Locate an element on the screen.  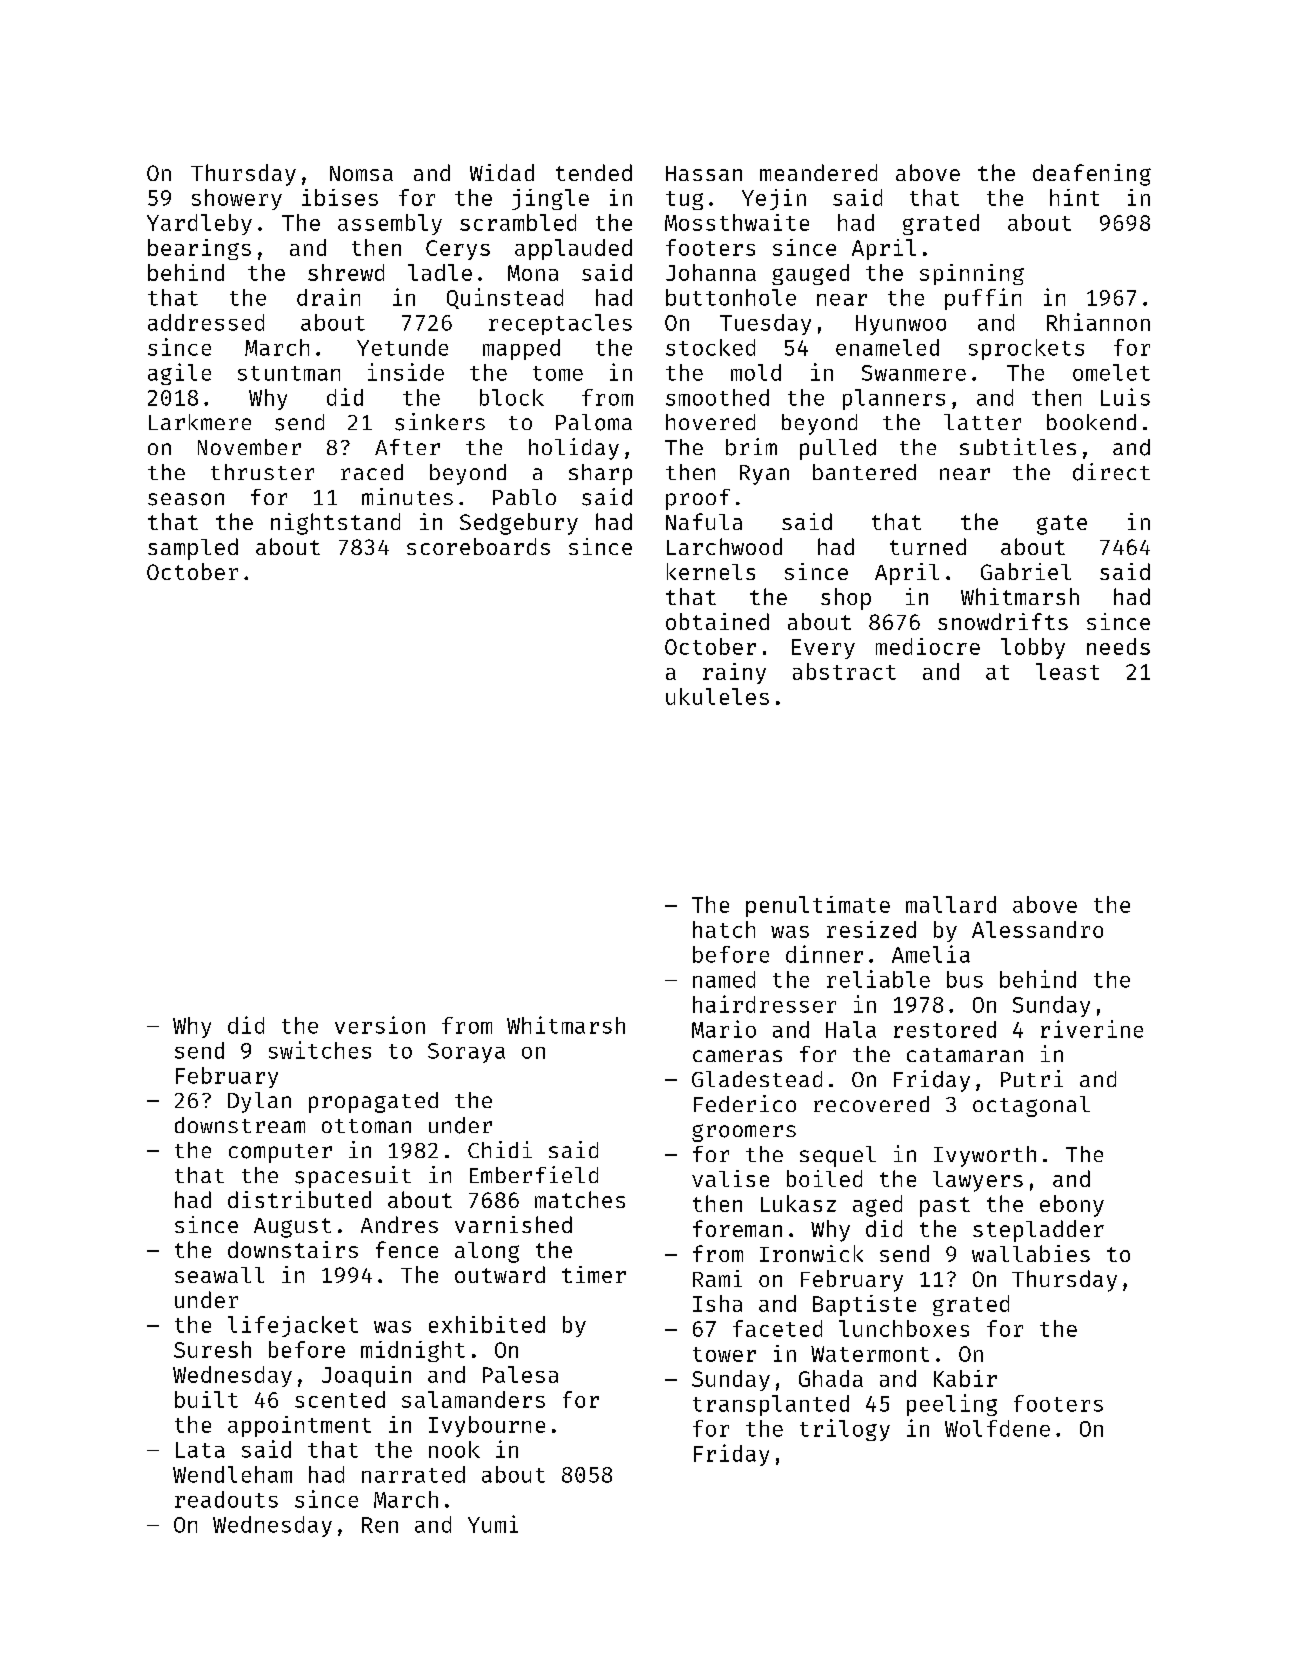
meandered is located at coordinates (818, 172).
